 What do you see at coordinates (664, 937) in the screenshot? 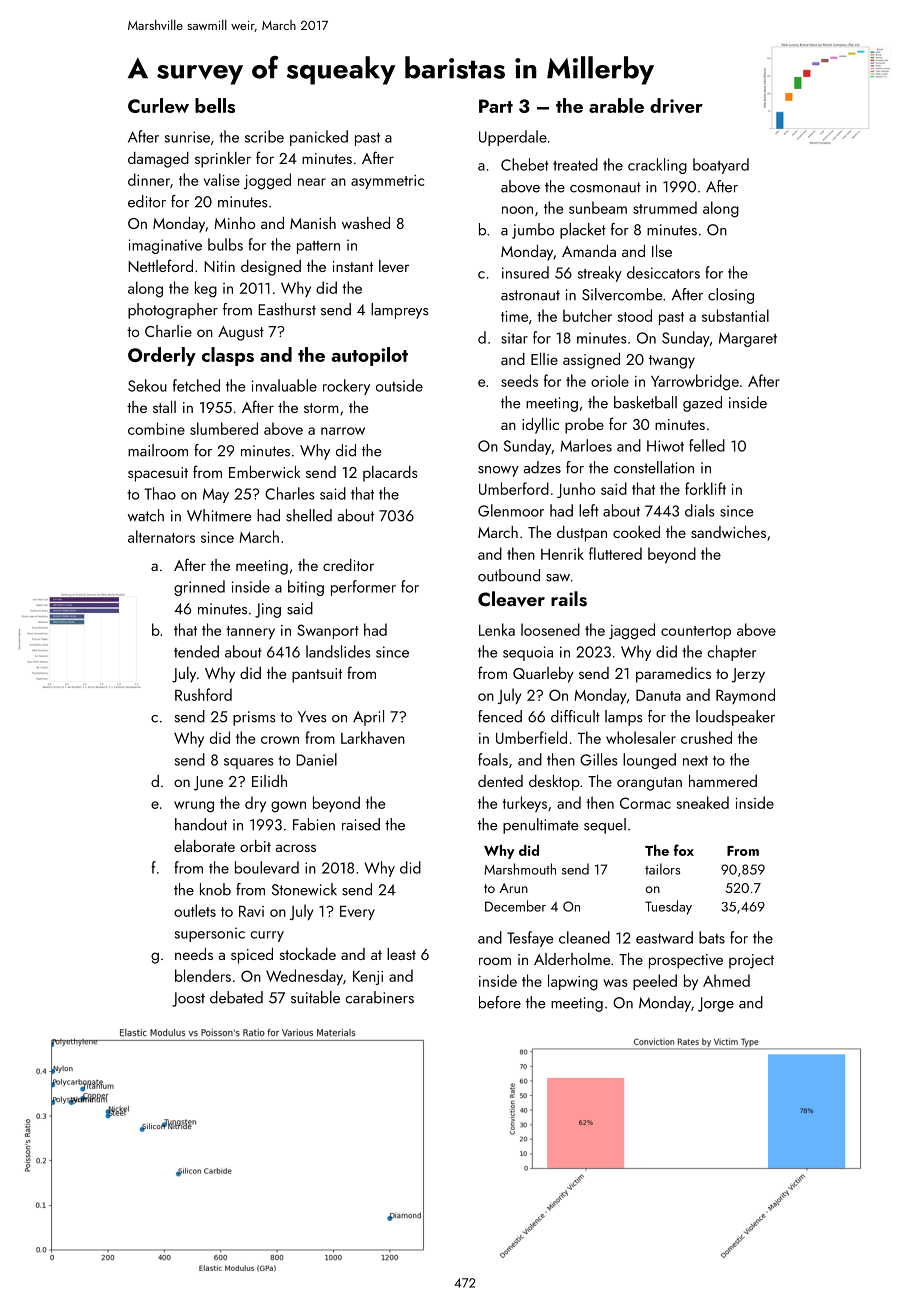
I see `eastward` at bounding box center [664, 937].
